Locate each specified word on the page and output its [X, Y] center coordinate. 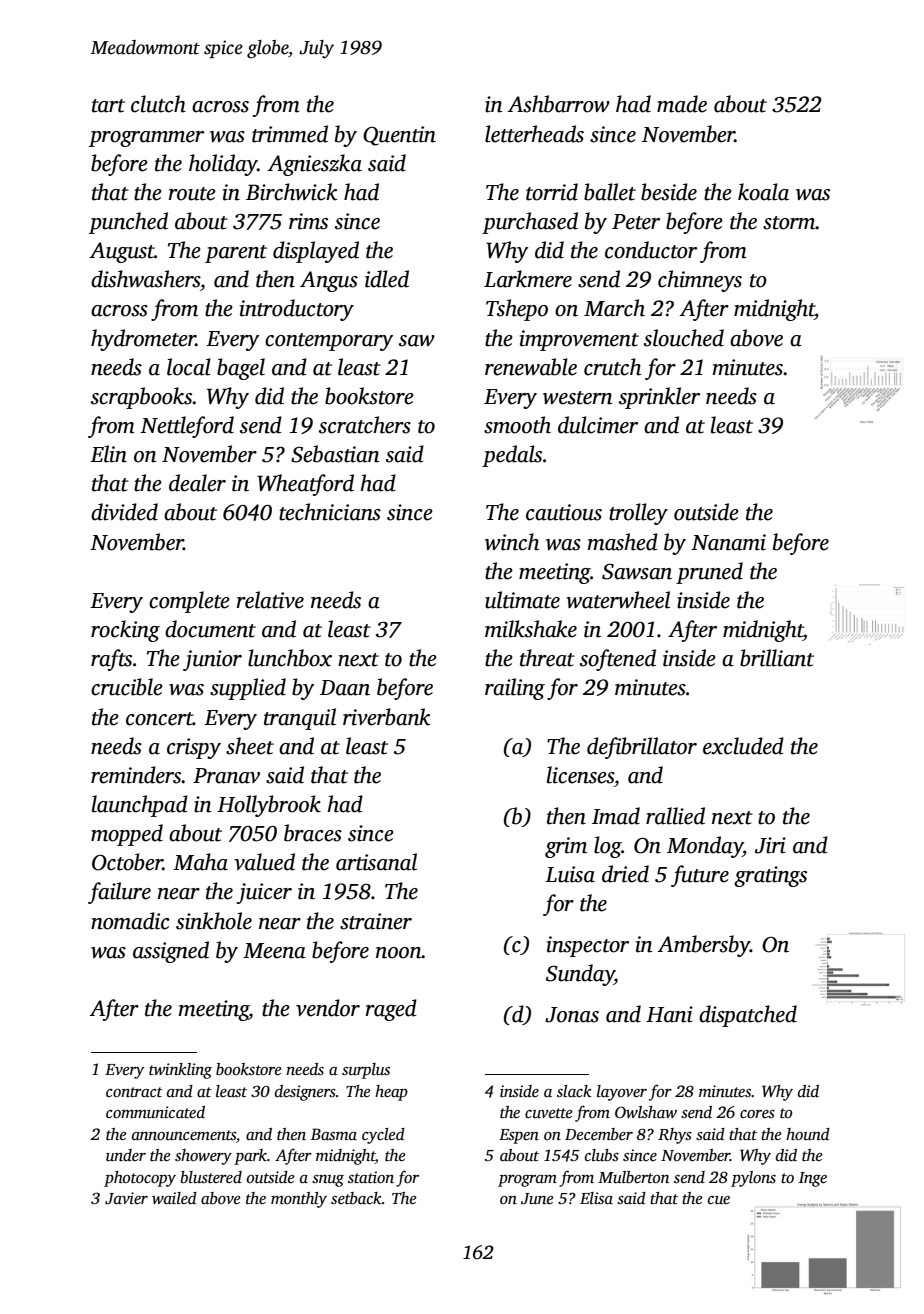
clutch [158, 104]
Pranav [226, 776]
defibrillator [642, 748]
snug [328, 1181]
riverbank [387, 717]
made [682, 104]
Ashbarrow [558, 104]
